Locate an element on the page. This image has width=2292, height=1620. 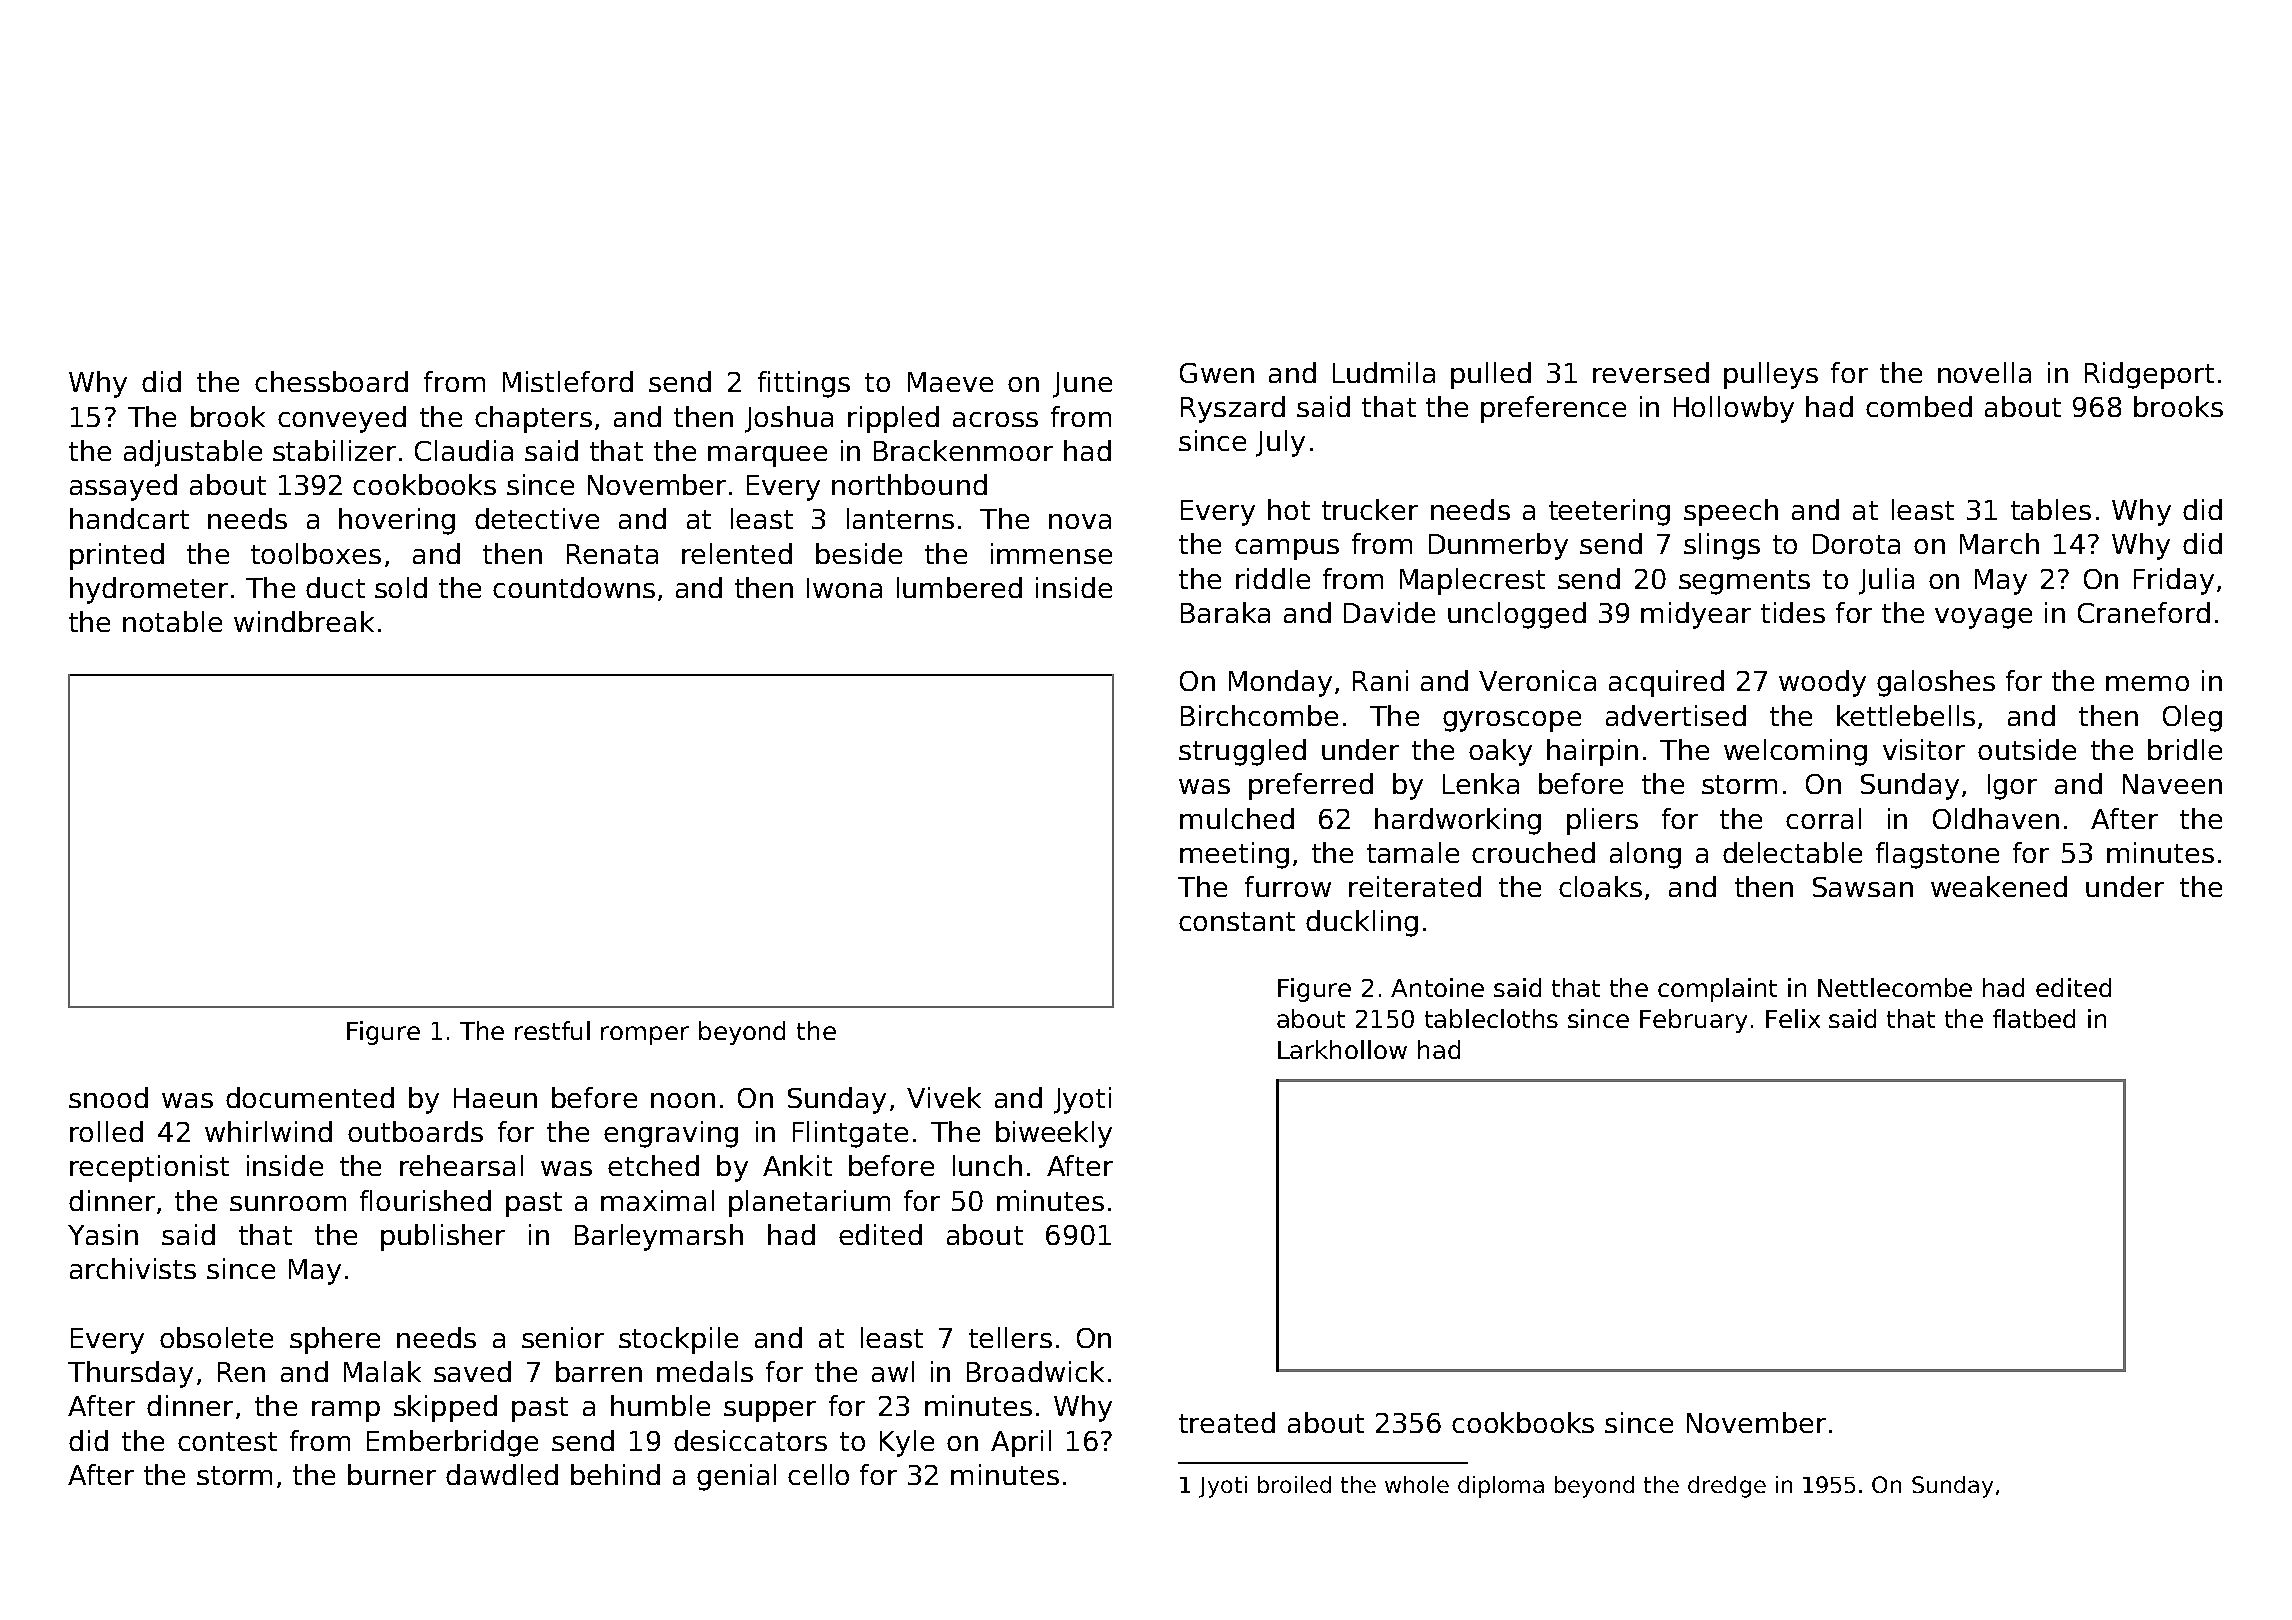
contest is located at coordinates (227, 1441).
